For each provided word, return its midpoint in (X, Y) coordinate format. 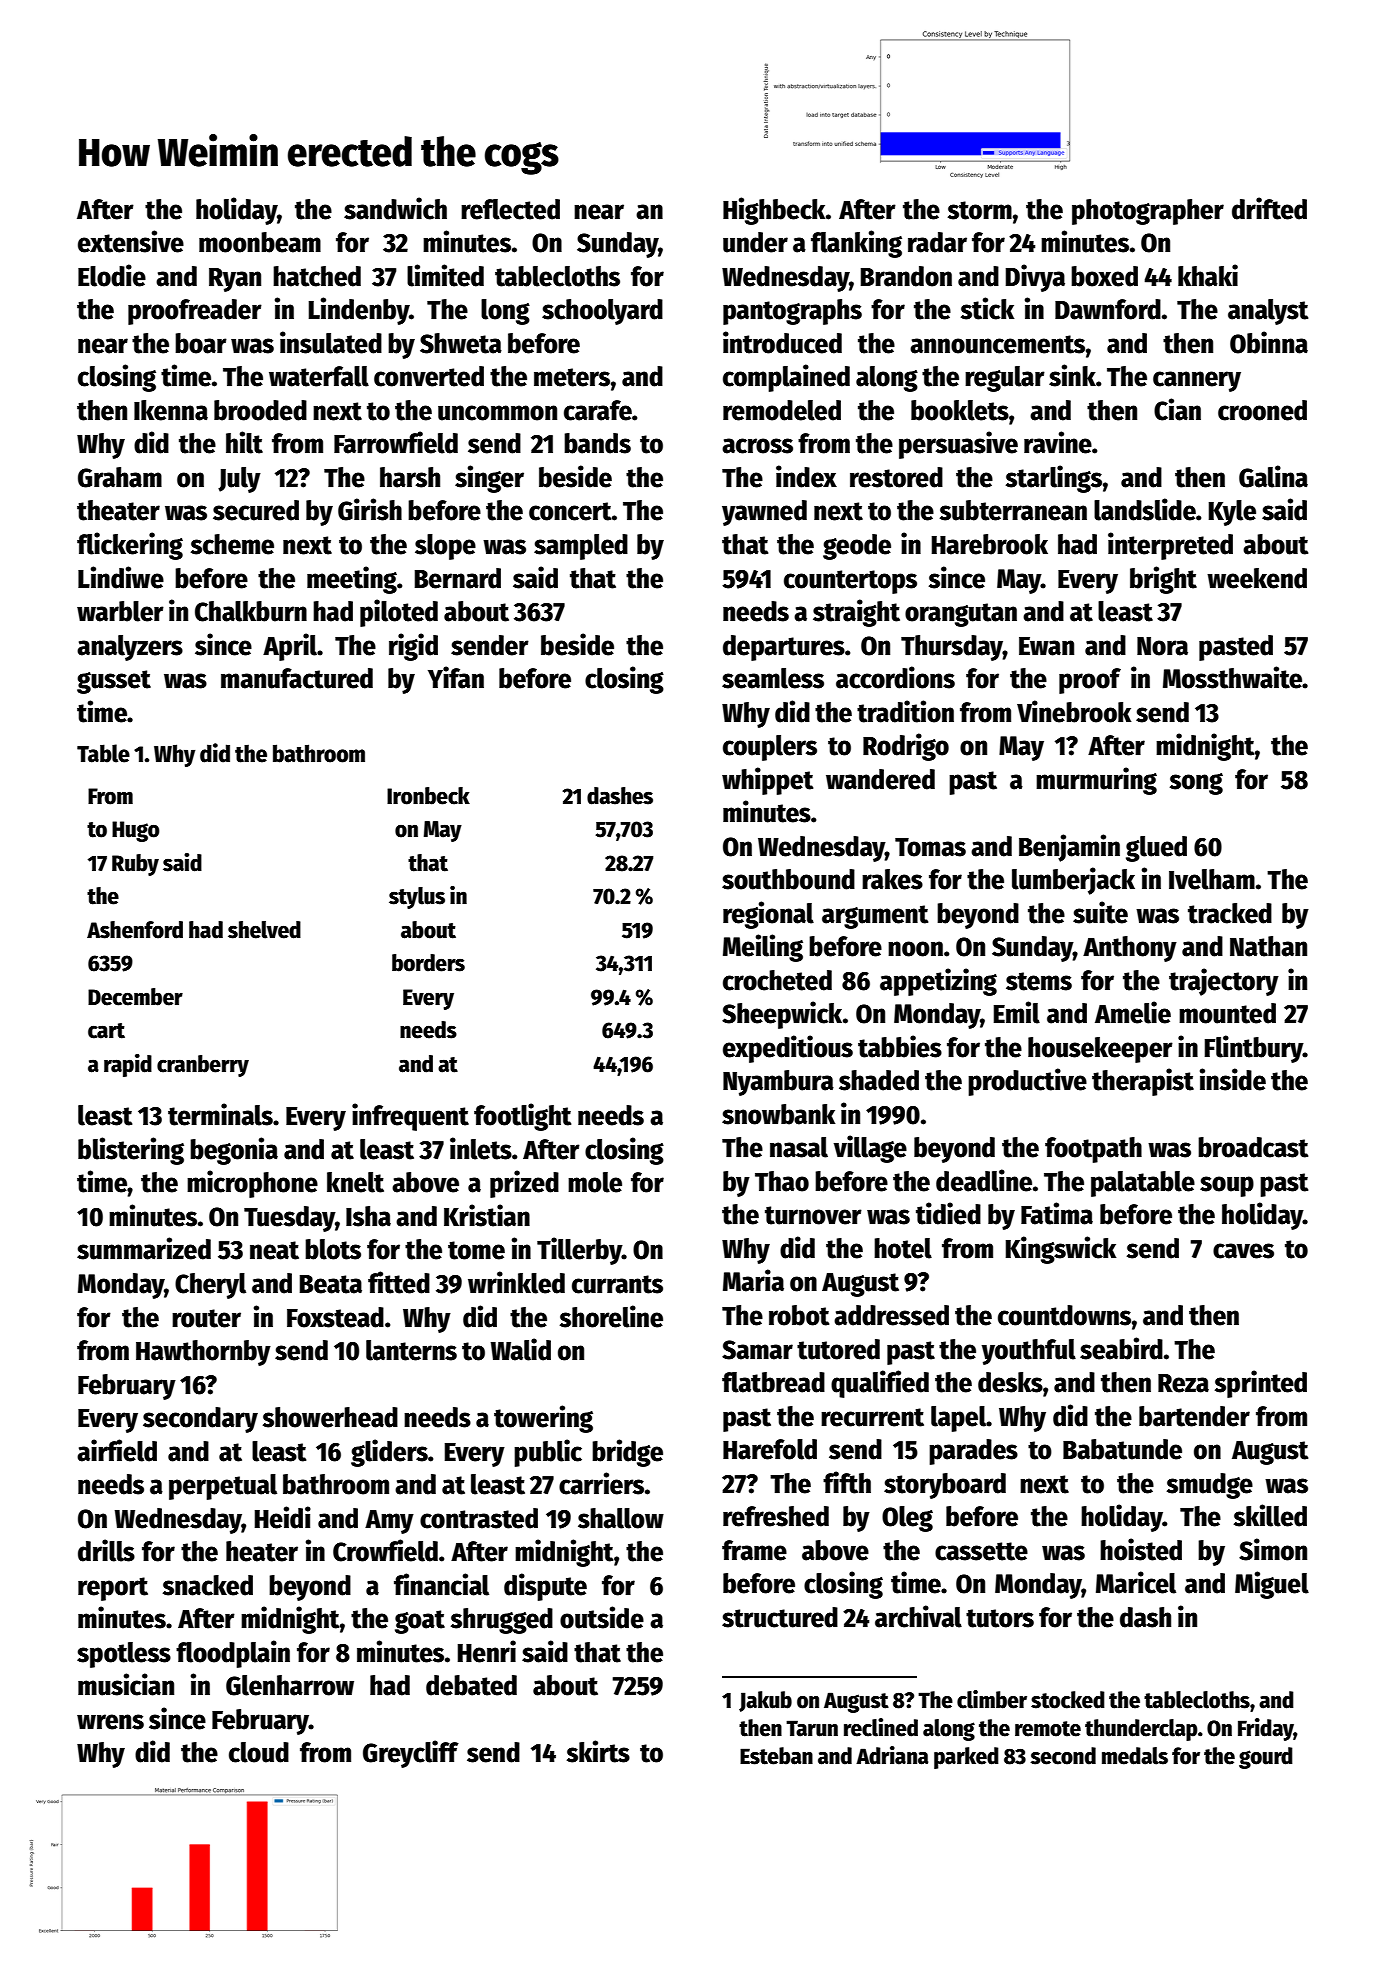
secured (256, 510)
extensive (131, 241)
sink (1072, 375)
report (113, 1589)
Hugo (136, 831)
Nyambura (778, 1083)
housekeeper (1100, 1050)
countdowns (1064, 1315)
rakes (892, 879)
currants (617, 1284)
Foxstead (335, 1317)
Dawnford (1108, 309)
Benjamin (1069, 848)
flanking (856, 244)
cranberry (203, 1066)
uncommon (497, 413)
